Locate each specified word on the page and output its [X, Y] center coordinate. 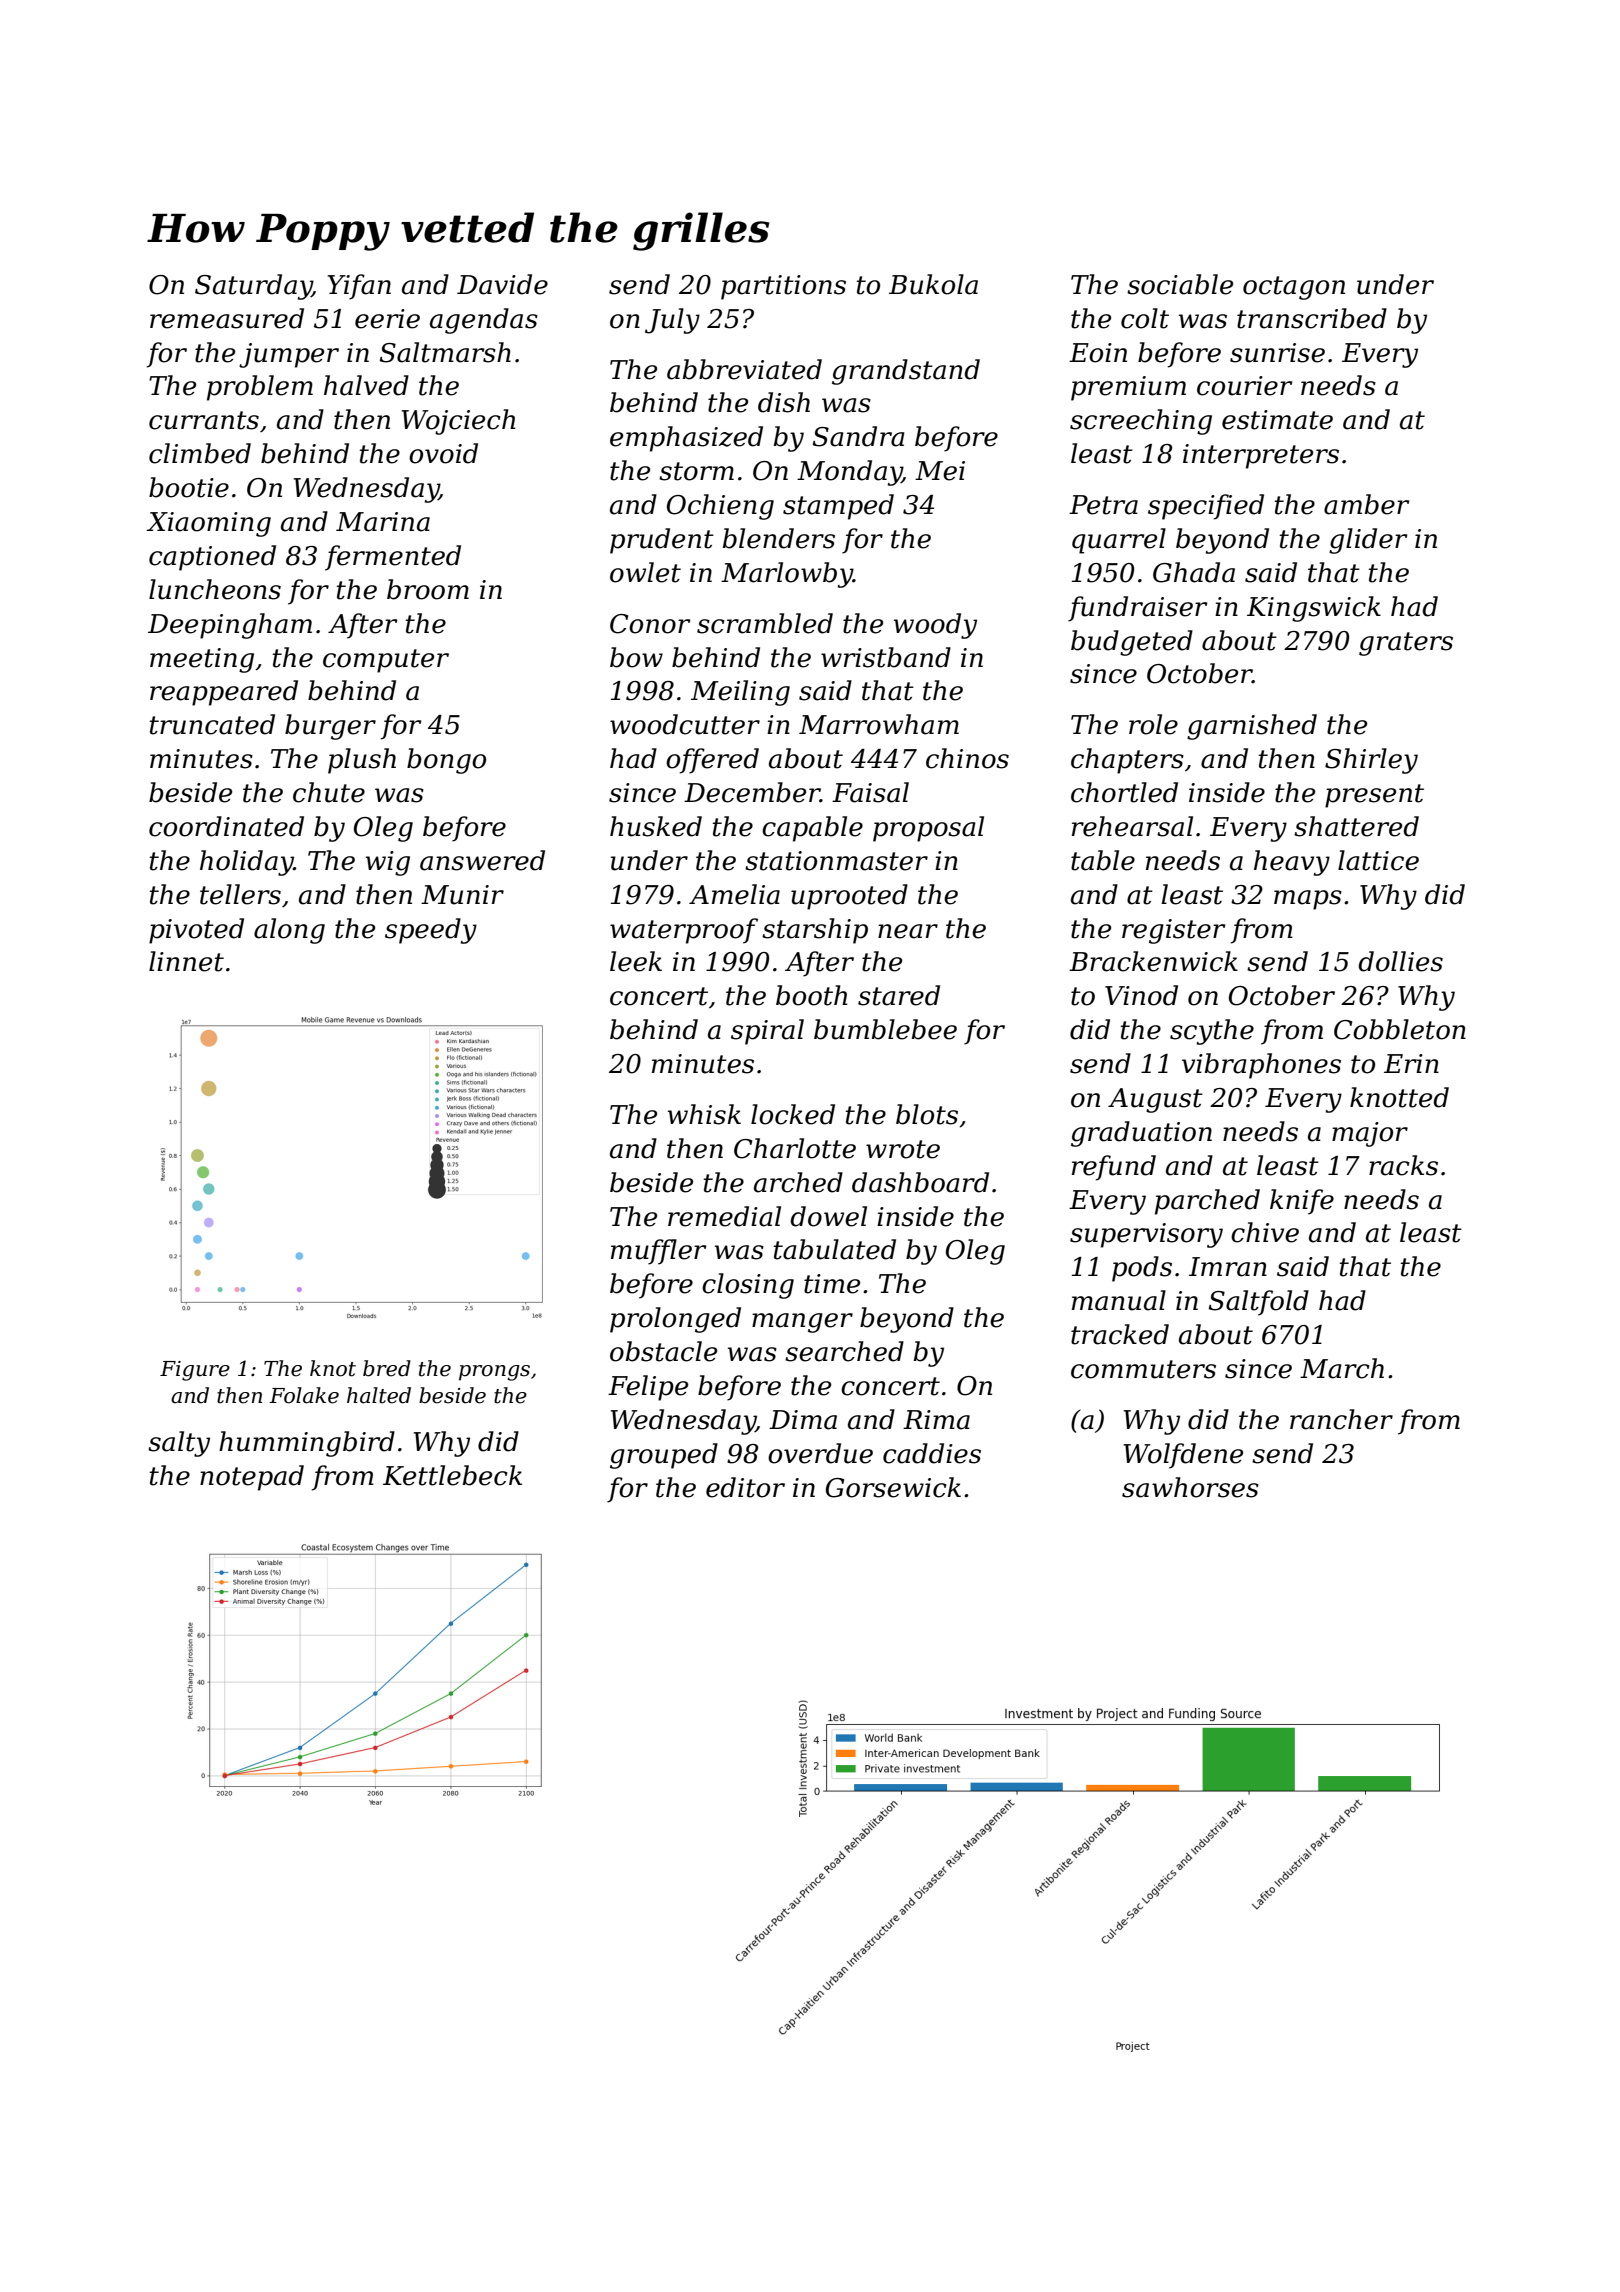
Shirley [1371, 761]
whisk [704, 1114]
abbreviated [744, 369]
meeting [202, 660]
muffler [658, 1252]
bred [387, 1368]
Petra [1103, 505]
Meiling [740, 693]
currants [204, 420]
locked [793, 1114]
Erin [1411, 1063]
